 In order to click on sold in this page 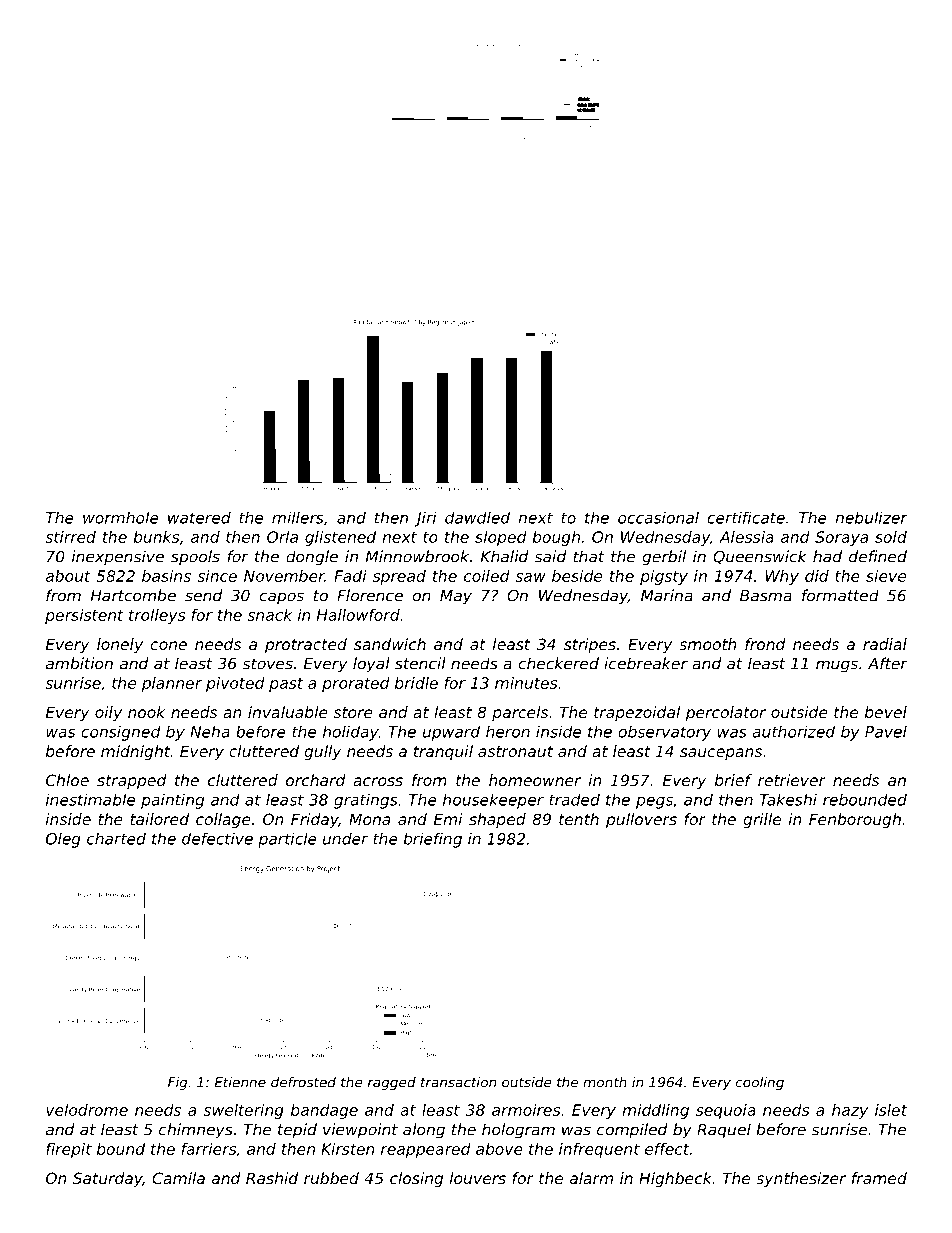, I will do `click(891, 537)`.
